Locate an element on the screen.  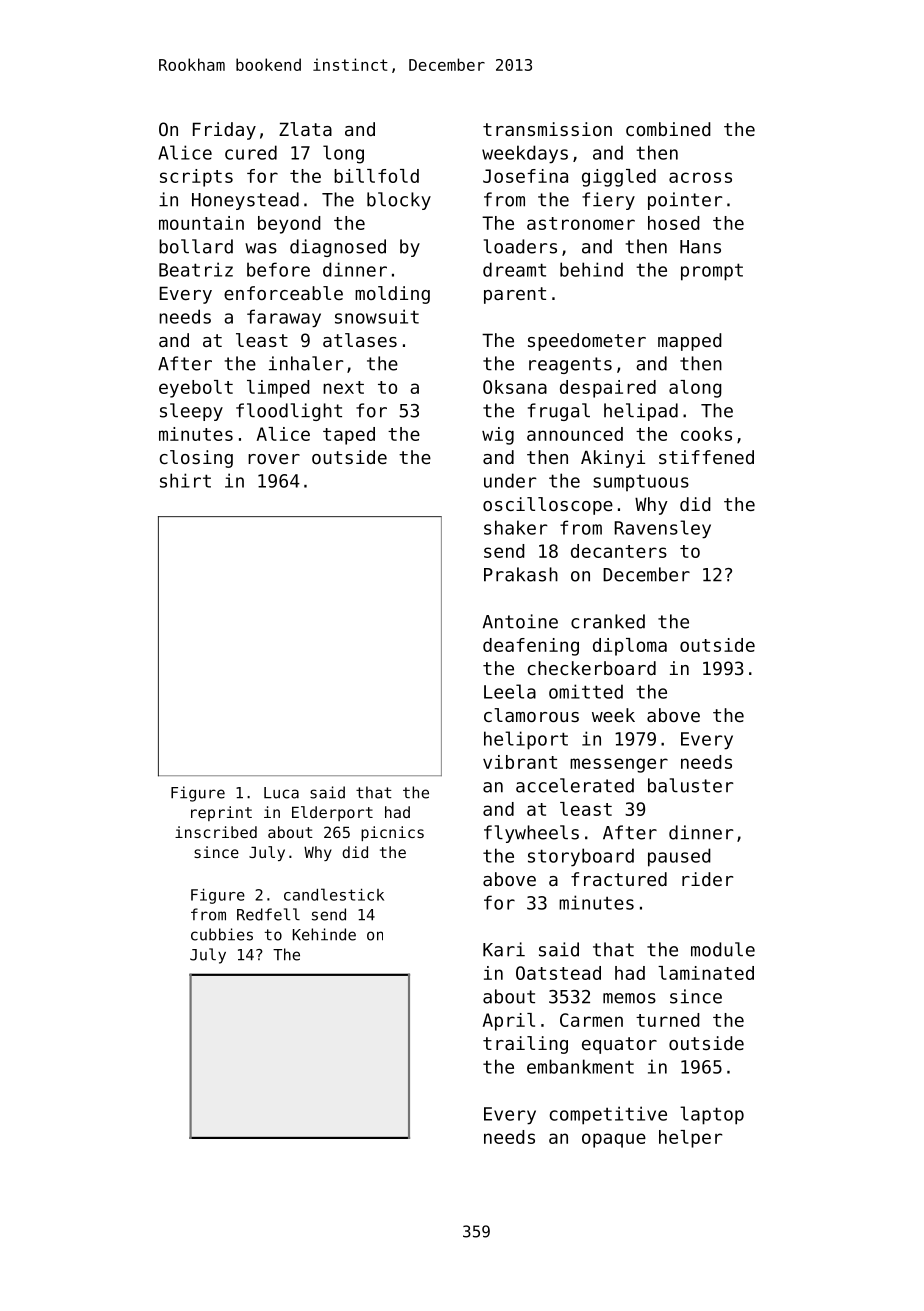
blocky is located at coordinates (399, 201).
